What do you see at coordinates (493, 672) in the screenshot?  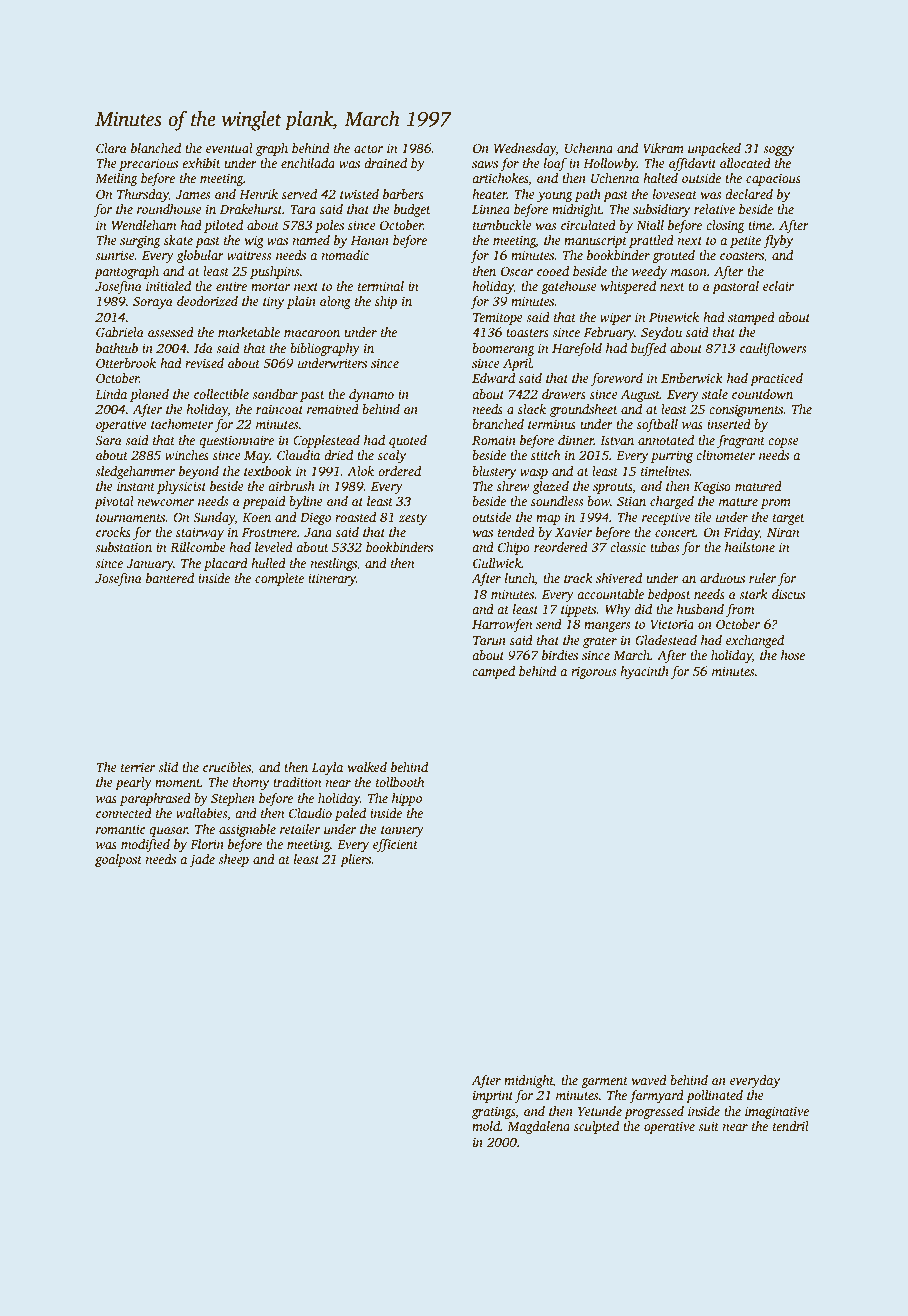 I see `camped` at bounding box center [493, 672].
